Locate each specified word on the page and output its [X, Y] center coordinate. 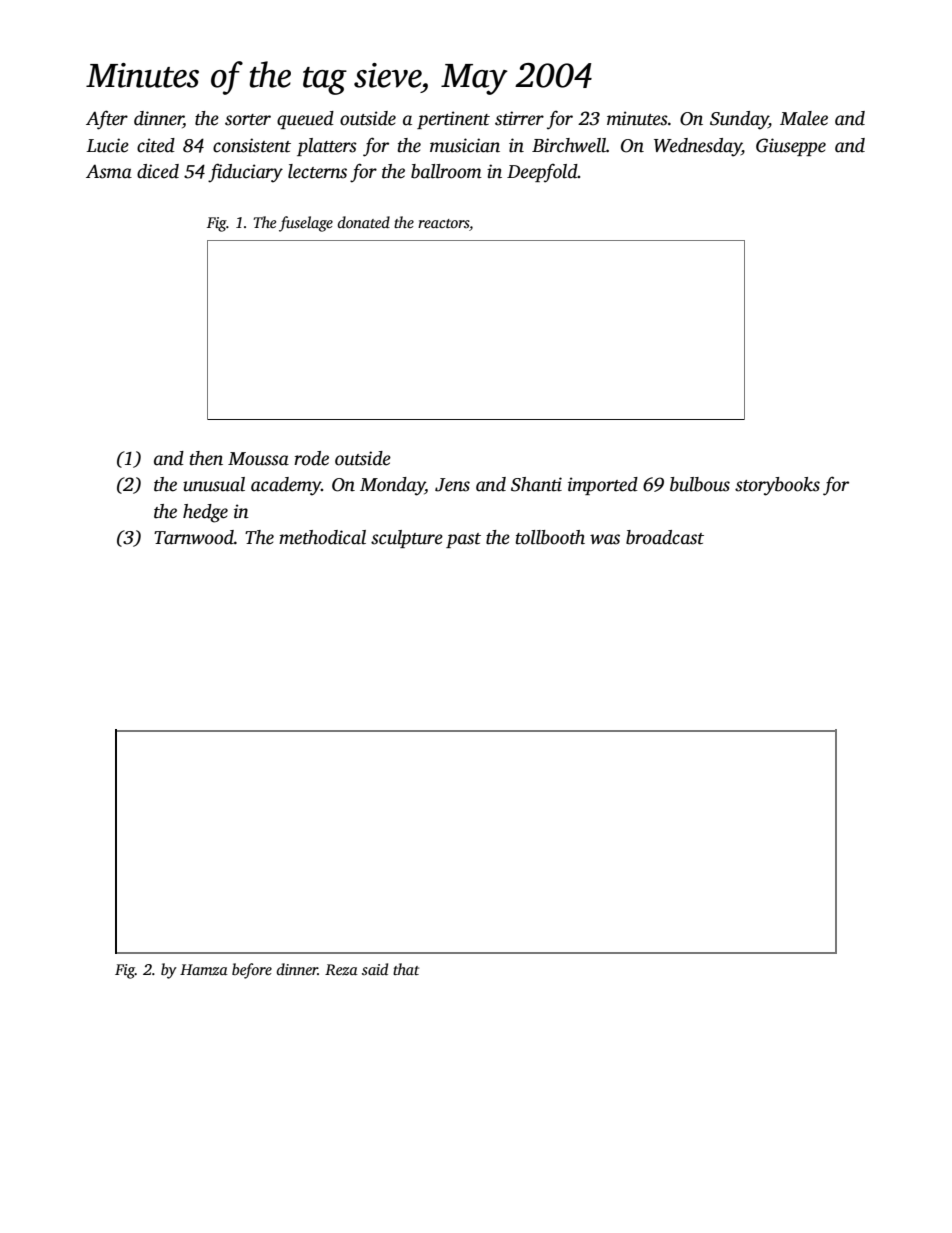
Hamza [204, 969]
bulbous [700, 484]
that [406, 969]
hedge [205, 513]
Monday [392, 486]
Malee [804, 118]
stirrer [519, 118]
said [375, 969]
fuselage [306, 224]
